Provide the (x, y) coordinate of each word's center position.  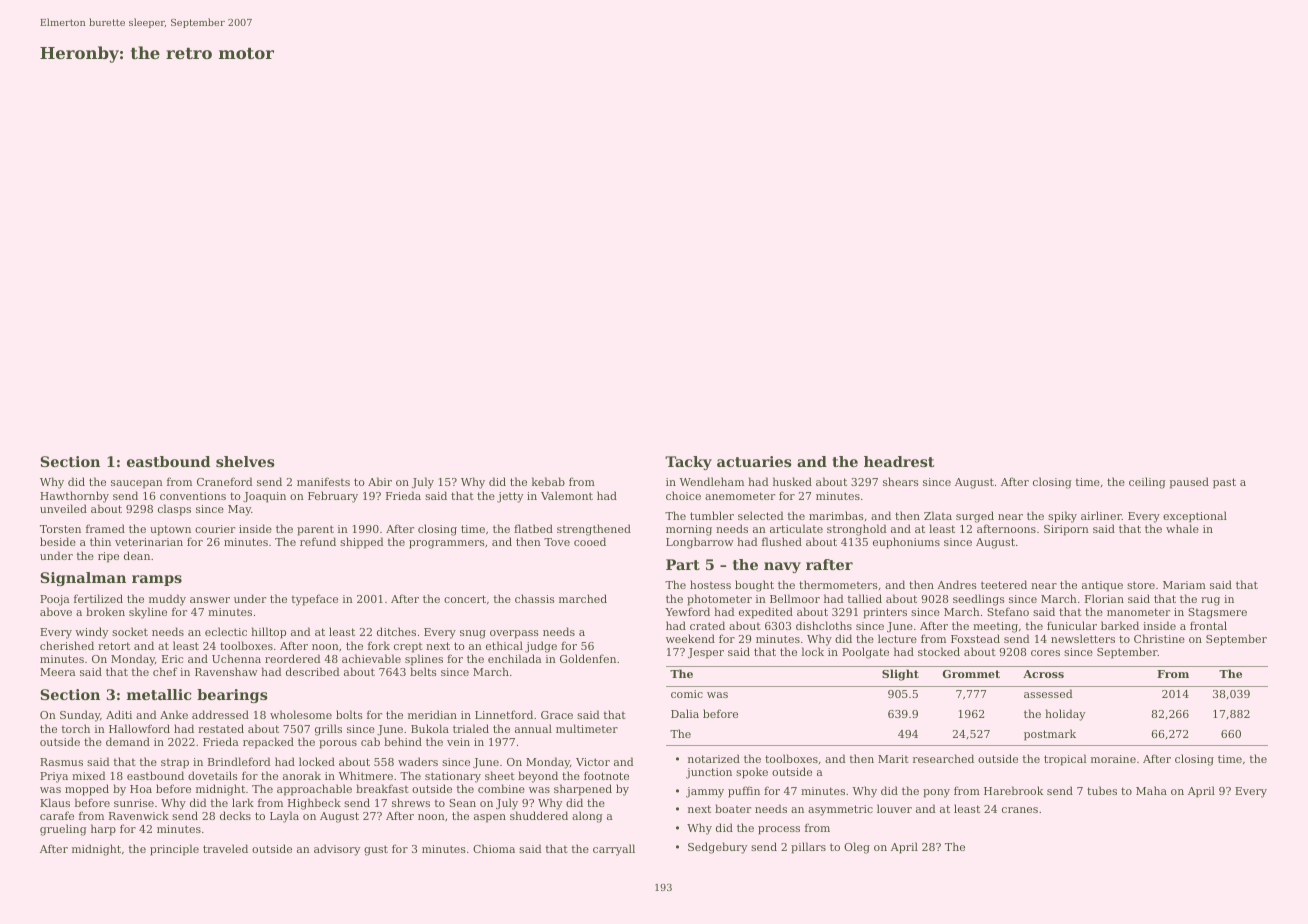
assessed (1048, 693)
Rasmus (61, 762)
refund (318, 541)
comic (687, 694)
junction (709, 773)
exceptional (1195, 517)
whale (1182, 528)
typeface (314, 600)
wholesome (301, 714)
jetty (510, 497)
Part (683, 564)
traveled (225, 848)
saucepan (137, 484)
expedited (766, 613)
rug (1210, 601)
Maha (1151, 790)
